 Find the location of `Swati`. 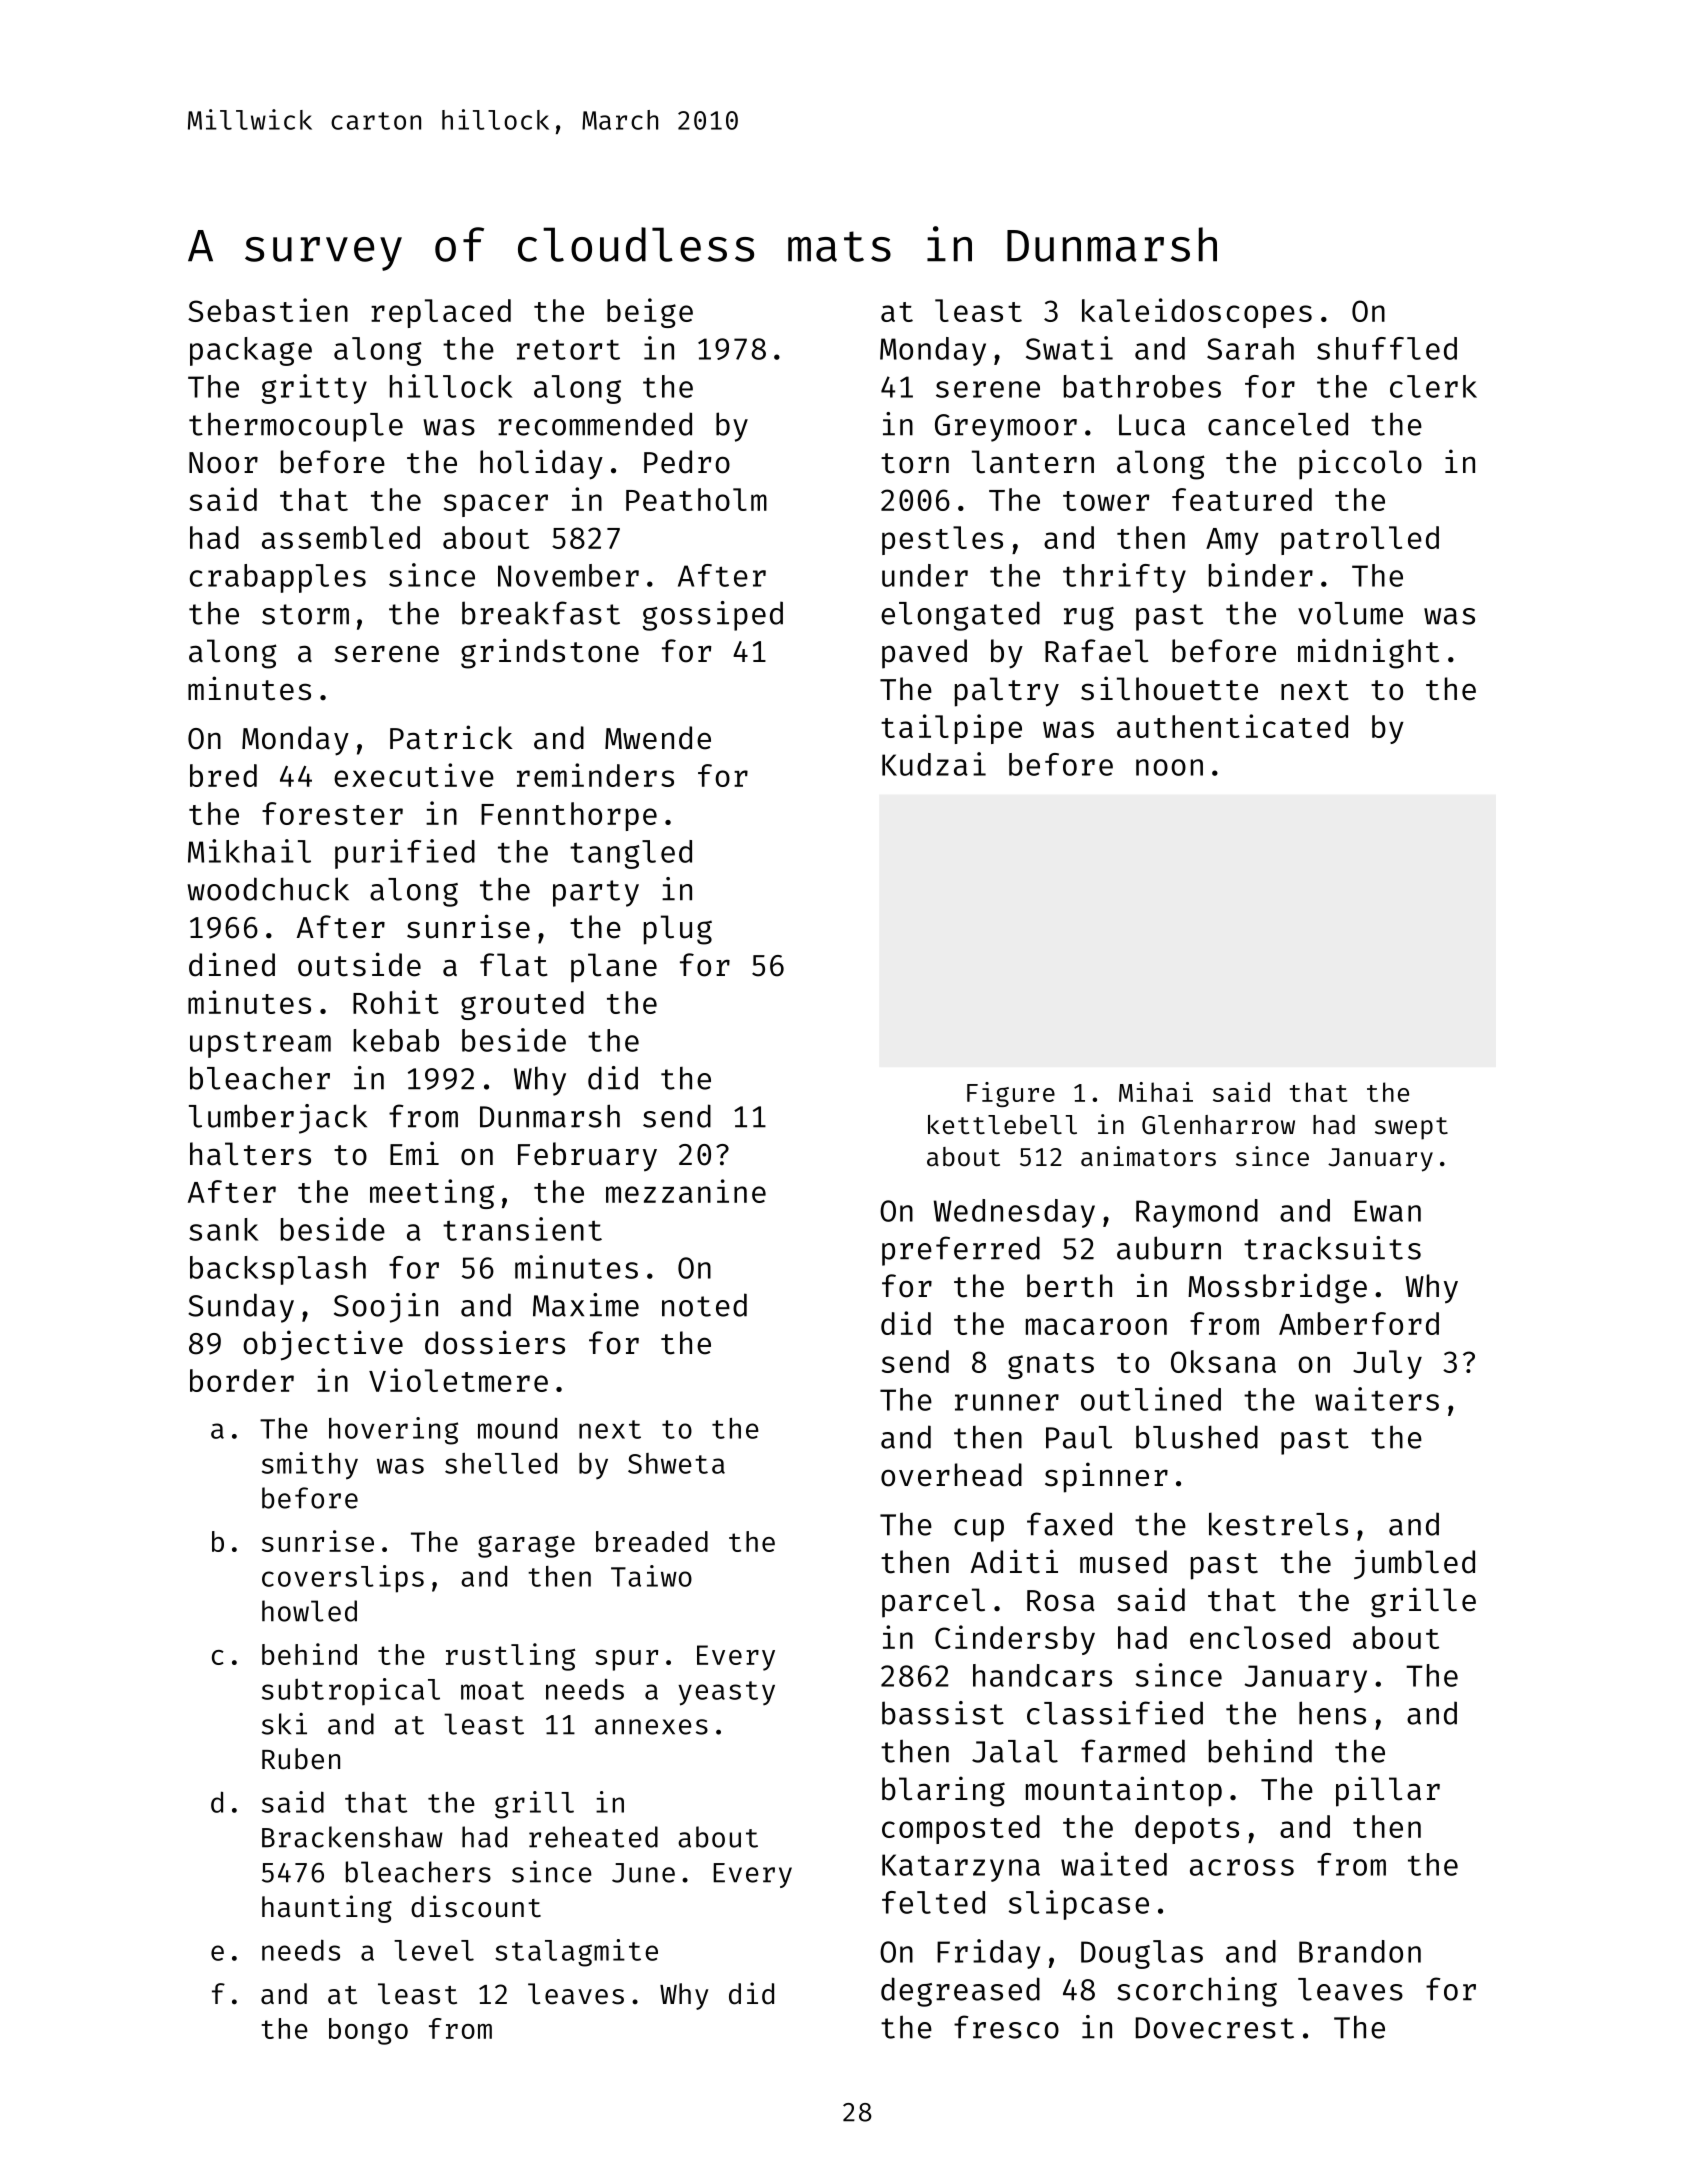

Swati is located at coordinates (1069, 348).
